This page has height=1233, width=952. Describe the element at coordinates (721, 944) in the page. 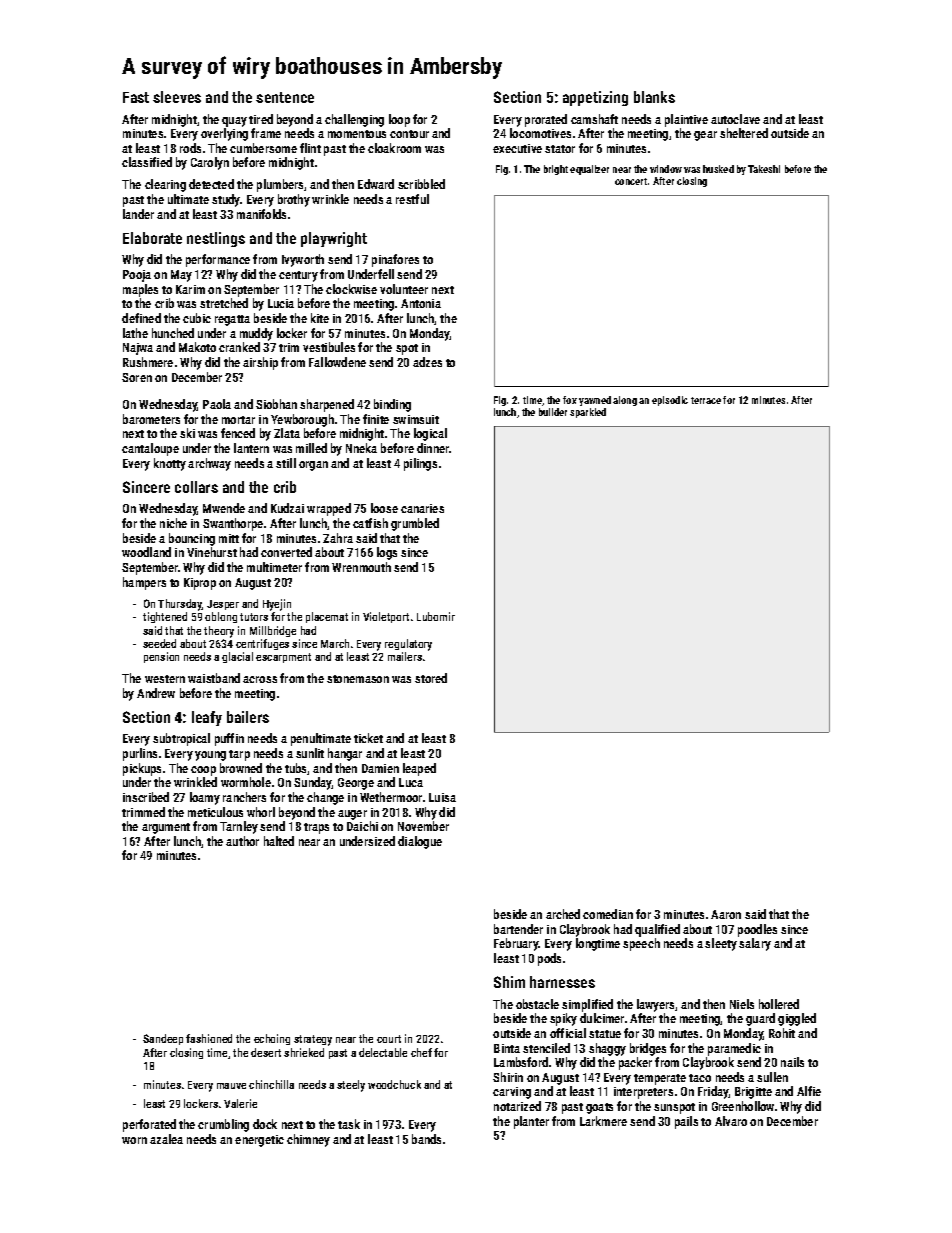

I see `sleety` at that location.
